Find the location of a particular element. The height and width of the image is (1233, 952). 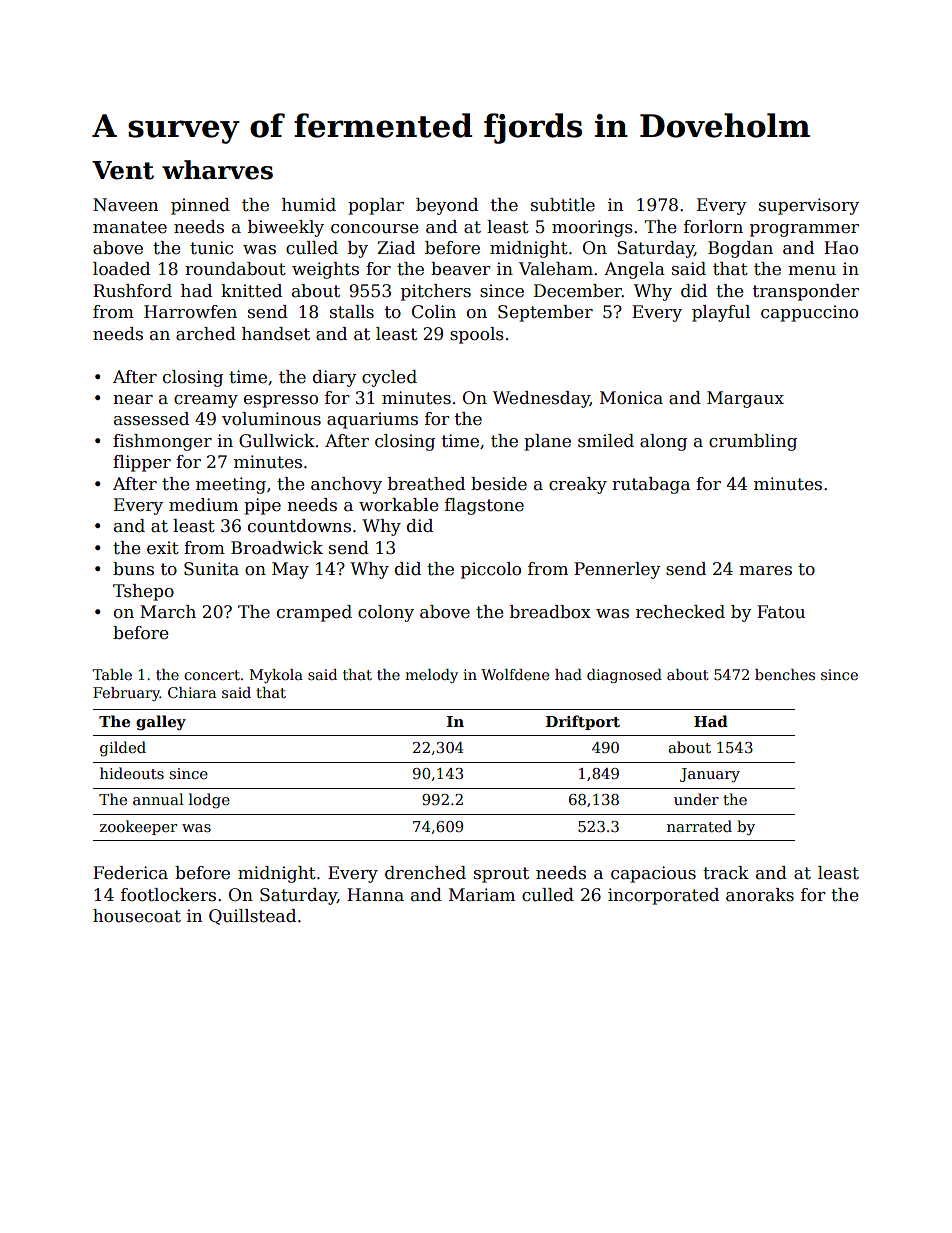

Vent is located at coordinates (123, 170).
